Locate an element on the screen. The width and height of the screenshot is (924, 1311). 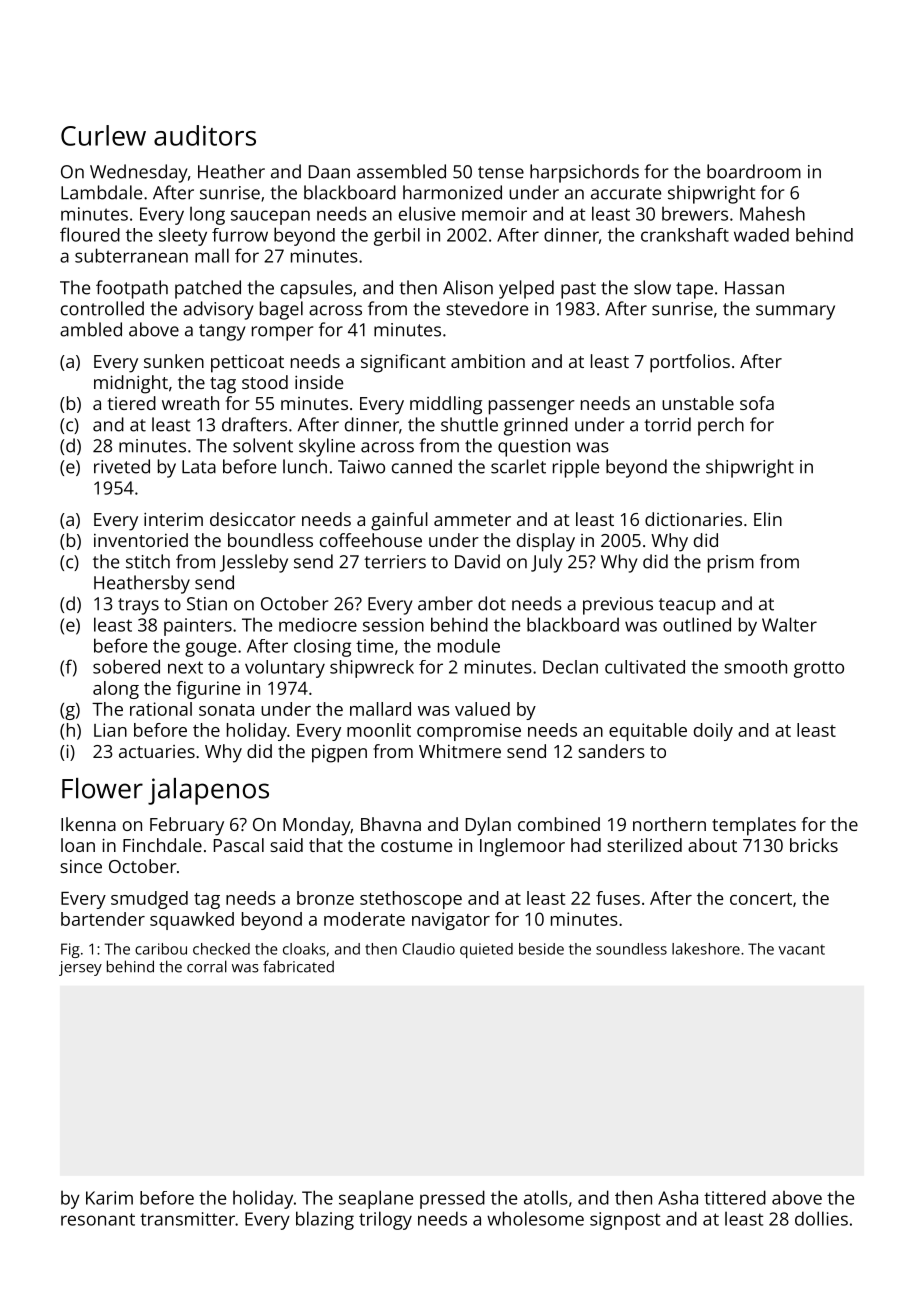
Wednesday is located at coordinates (138, 173).
